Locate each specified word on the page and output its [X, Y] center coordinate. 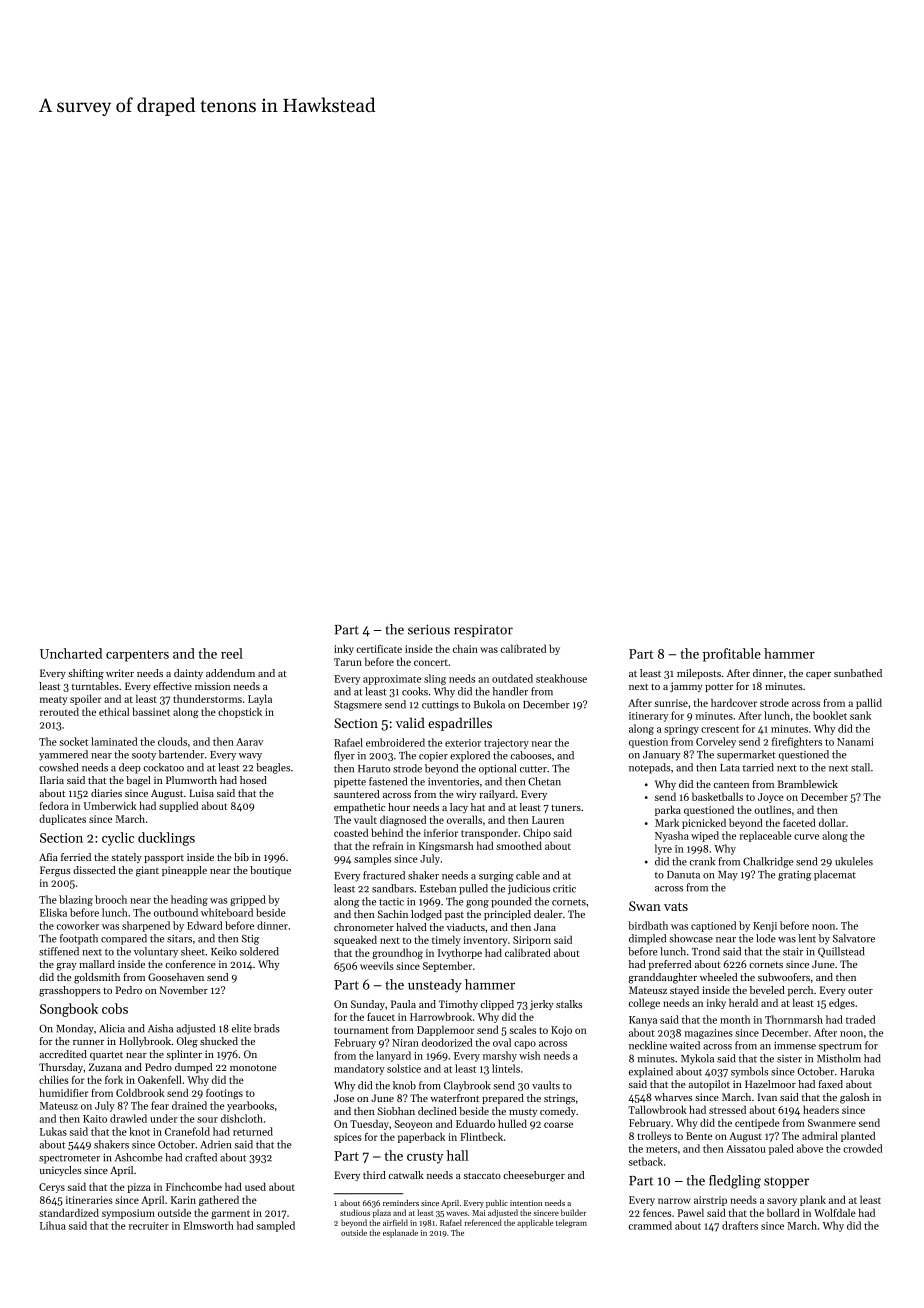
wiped [705, 836]
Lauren [548, 820]
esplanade [400, 1233]
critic [564, 889]
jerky [542, 1005]
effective [172, 686]
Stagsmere [358, 705]
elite [241, 1028]
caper [818, 675]
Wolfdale [835, 1212]
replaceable [765, 836]
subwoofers [784, 977]
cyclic [118, 839]
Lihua [53, 1225]
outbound [176, 912]
